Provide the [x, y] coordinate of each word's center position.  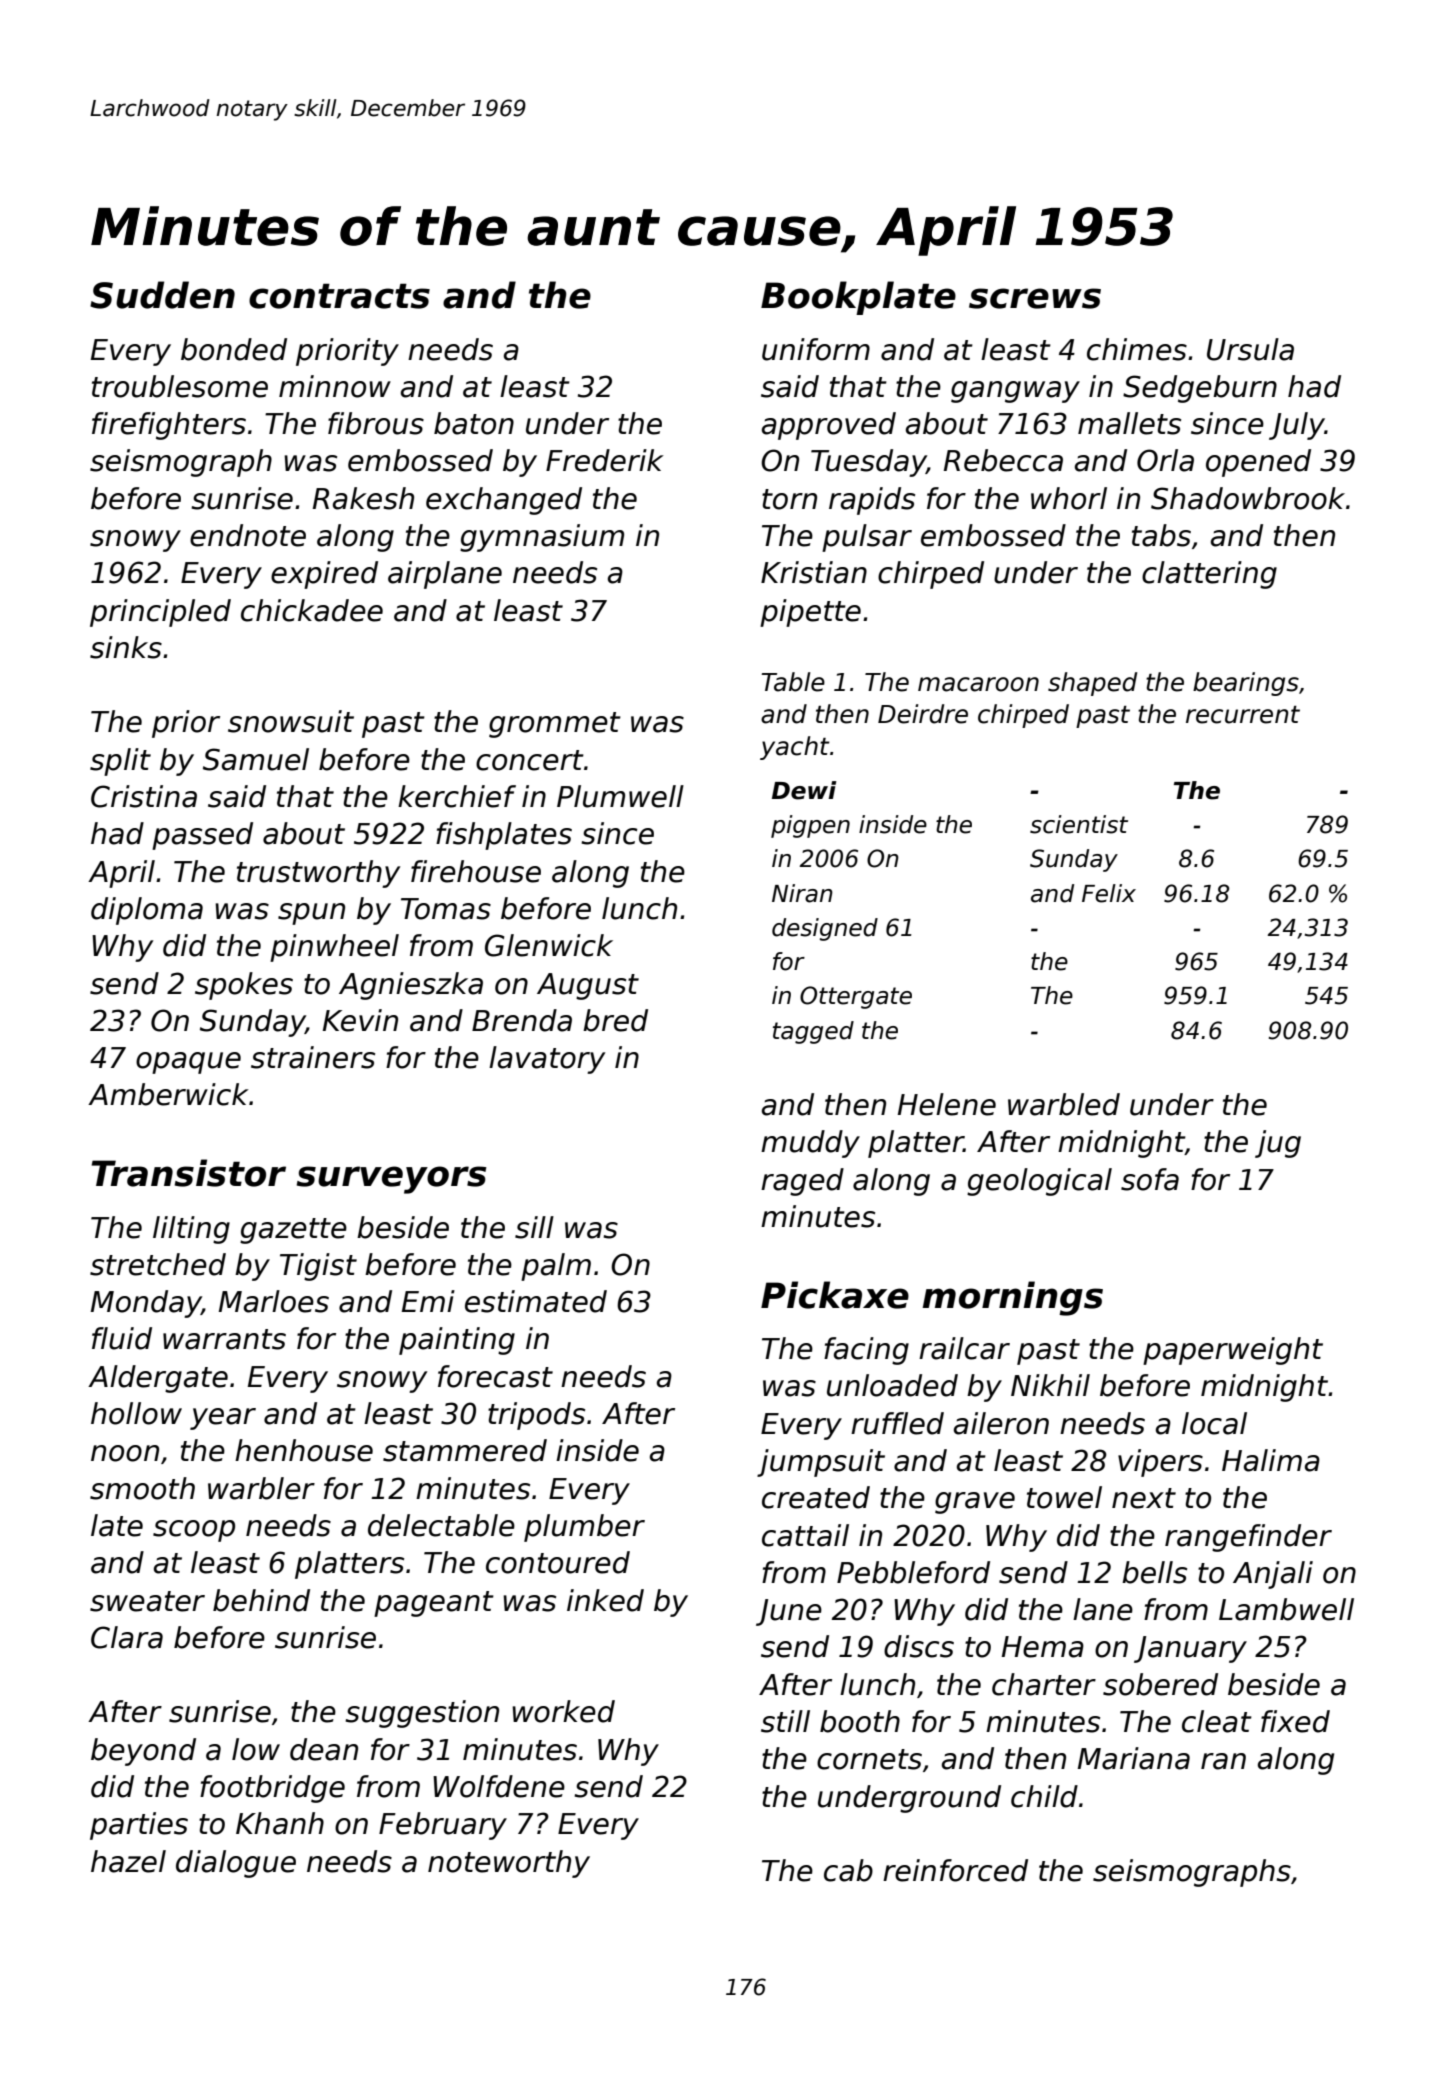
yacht [795, 748]
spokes [244, 986]
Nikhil [1050, 1385]
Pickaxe [835, 1295]
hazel [128, 1861]
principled [160, 613]
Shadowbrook [1248, 498]
